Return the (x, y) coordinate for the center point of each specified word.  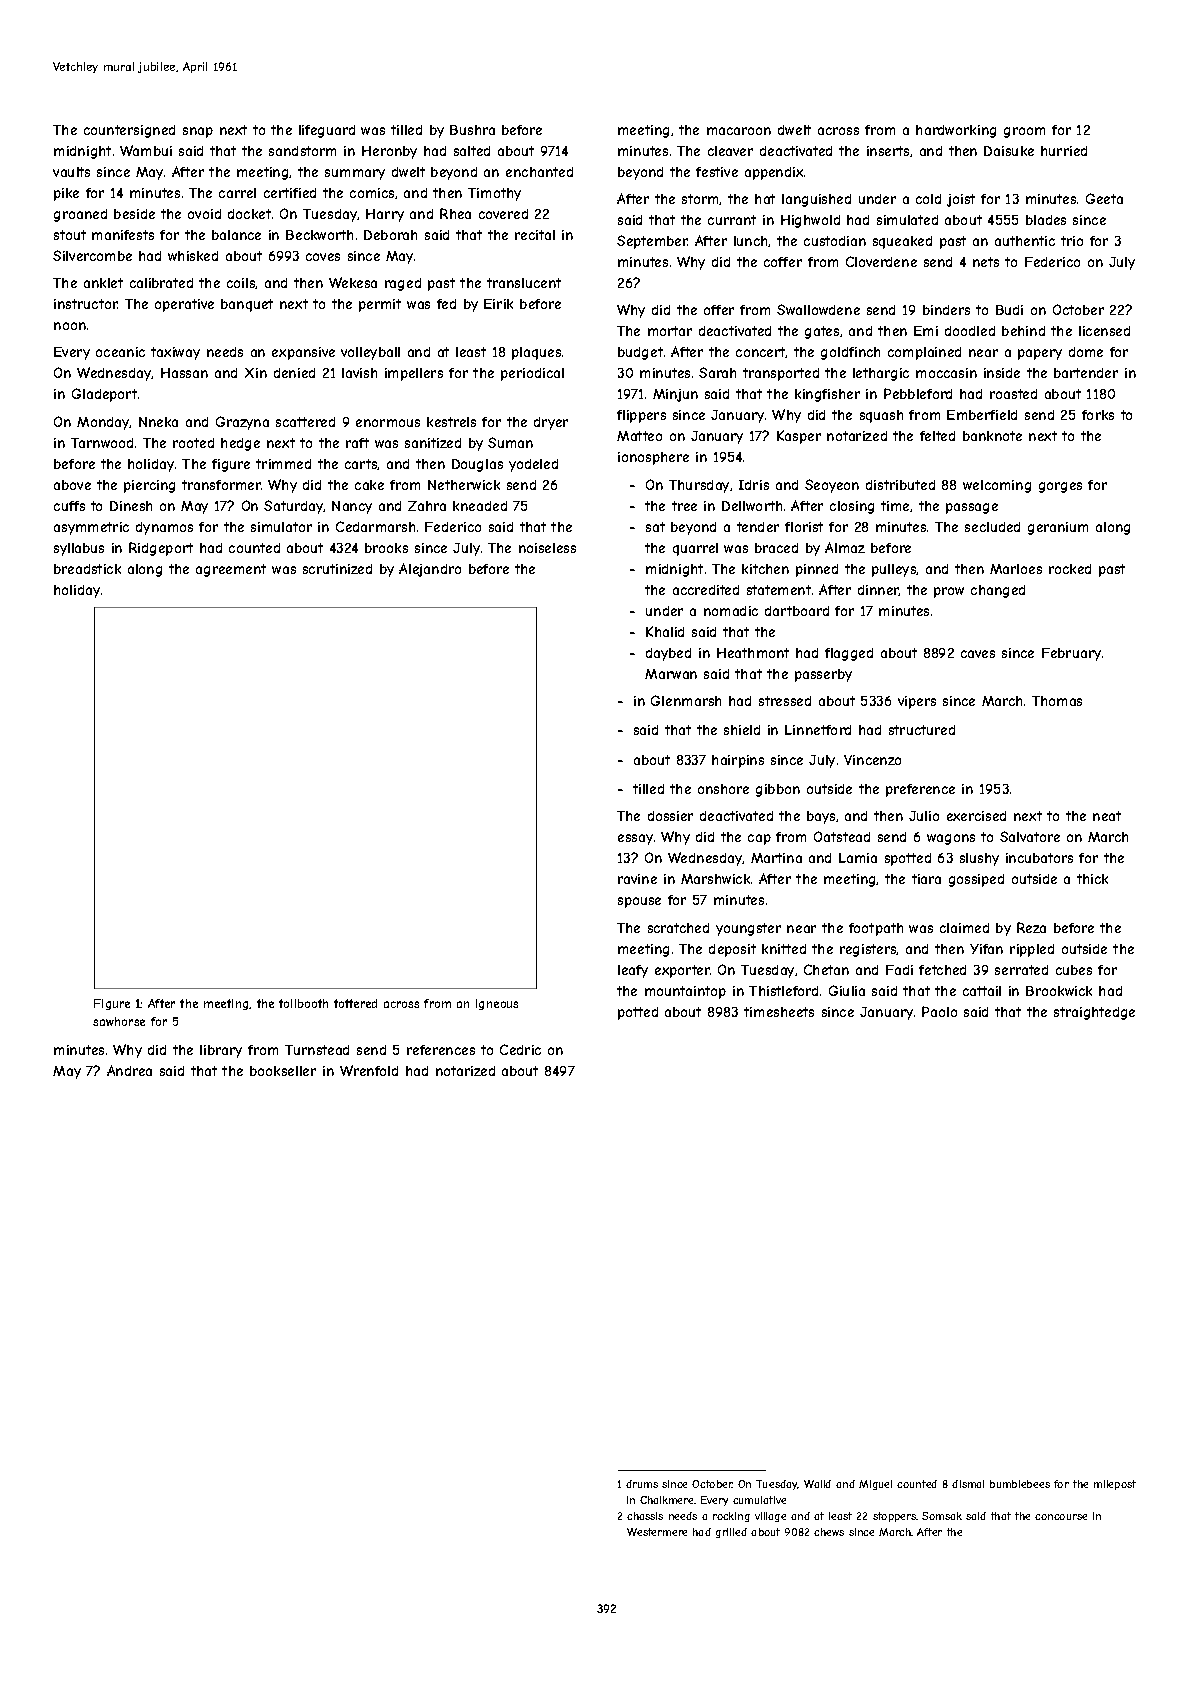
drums (642, 1484)
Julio (924, 816)
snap (198, 132)
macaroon (739, 131)
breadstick (87, 569)
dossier (670, 816)
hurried (1064, 151)
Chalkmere (666, 1500)
